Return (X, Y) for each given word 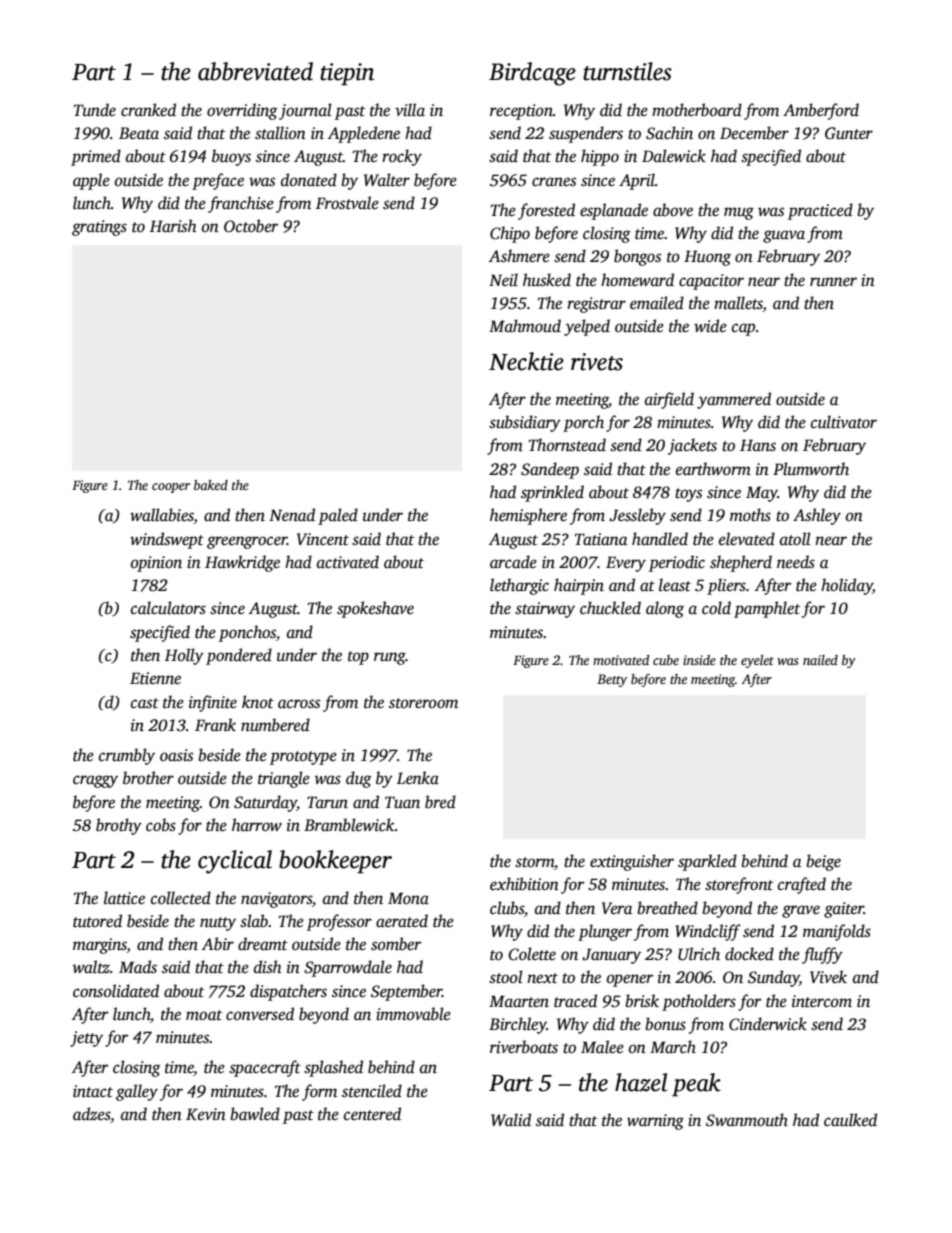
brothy (119, 826)
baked (211, 485)
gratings (99, 228)
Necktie (526, 361)
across (299, 704)
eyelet (757, 661)
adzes (91, 1114)
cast (145, 703)
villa (410, 110)
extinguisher (632, 862)
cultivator (844, 422)
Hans (758, 445)
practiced (820, 211)
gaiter (844, 910)
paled (338, 516)
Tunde (95, 110)
